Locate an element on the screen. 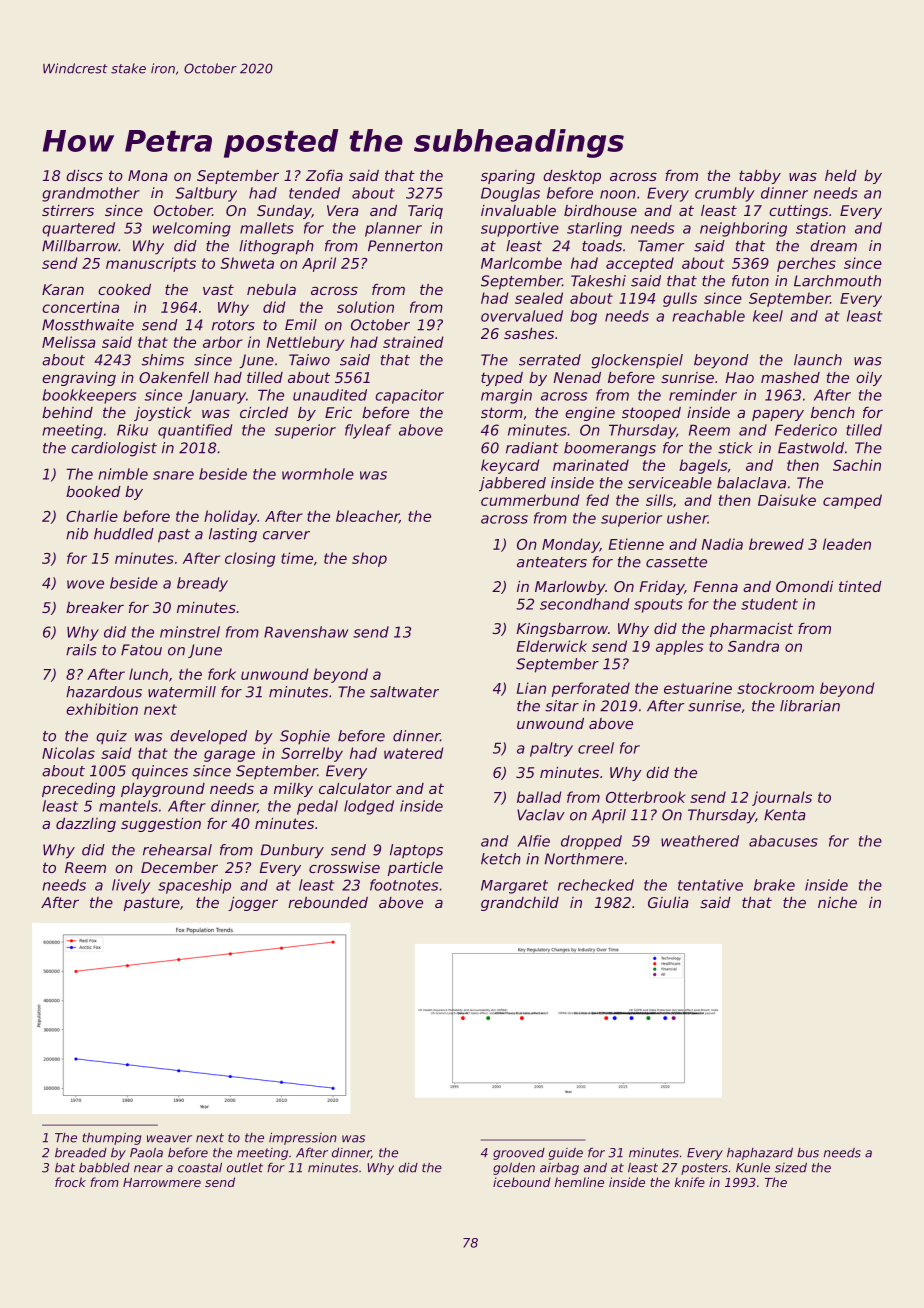  frock is located at coordinates (70, 1182).
